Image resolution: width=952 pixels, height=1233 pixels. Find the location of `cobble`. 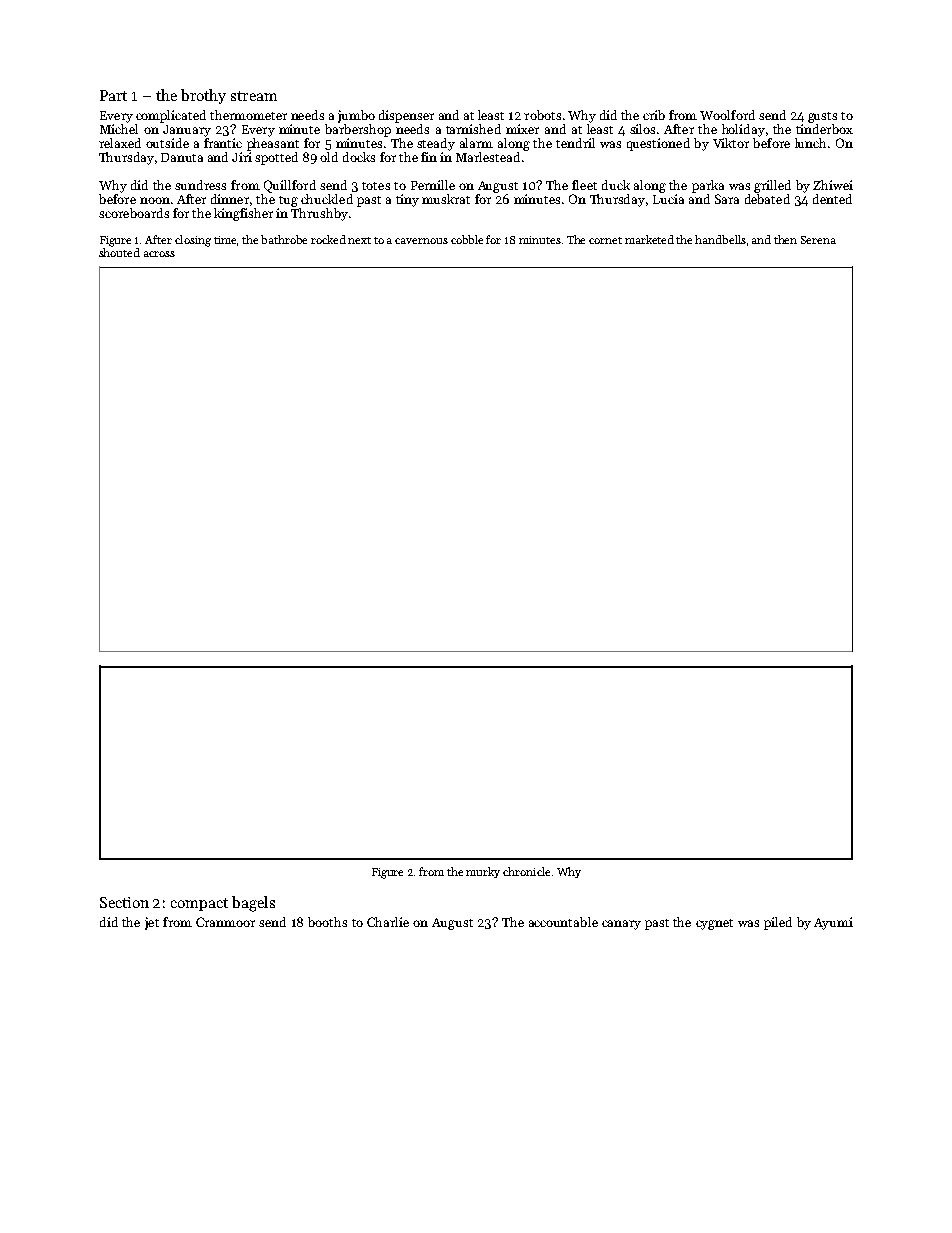

cobble is located at coordinates (467, 239).
